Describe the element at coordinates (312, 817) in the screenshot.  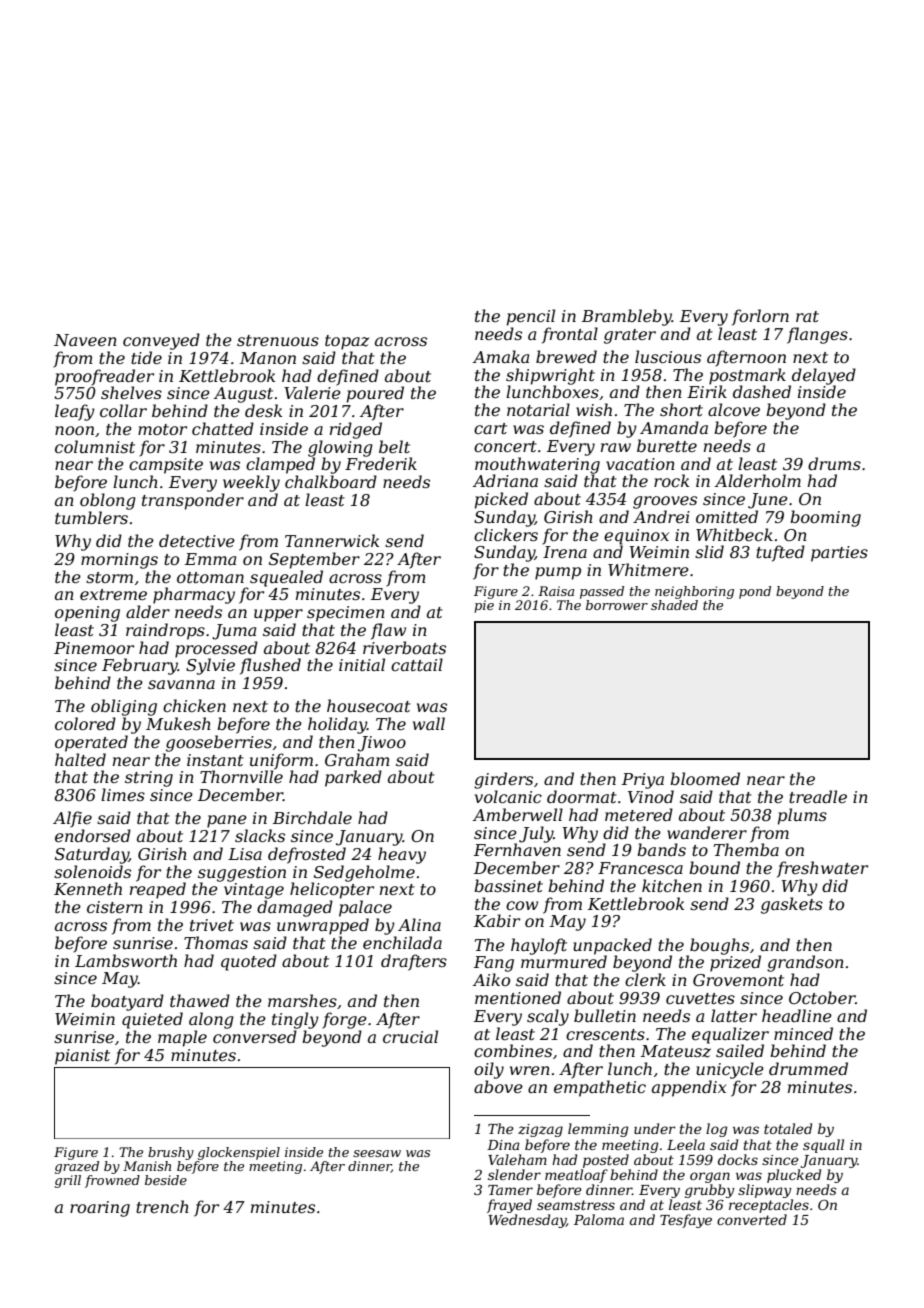
I see `Birchdale` at that location.
